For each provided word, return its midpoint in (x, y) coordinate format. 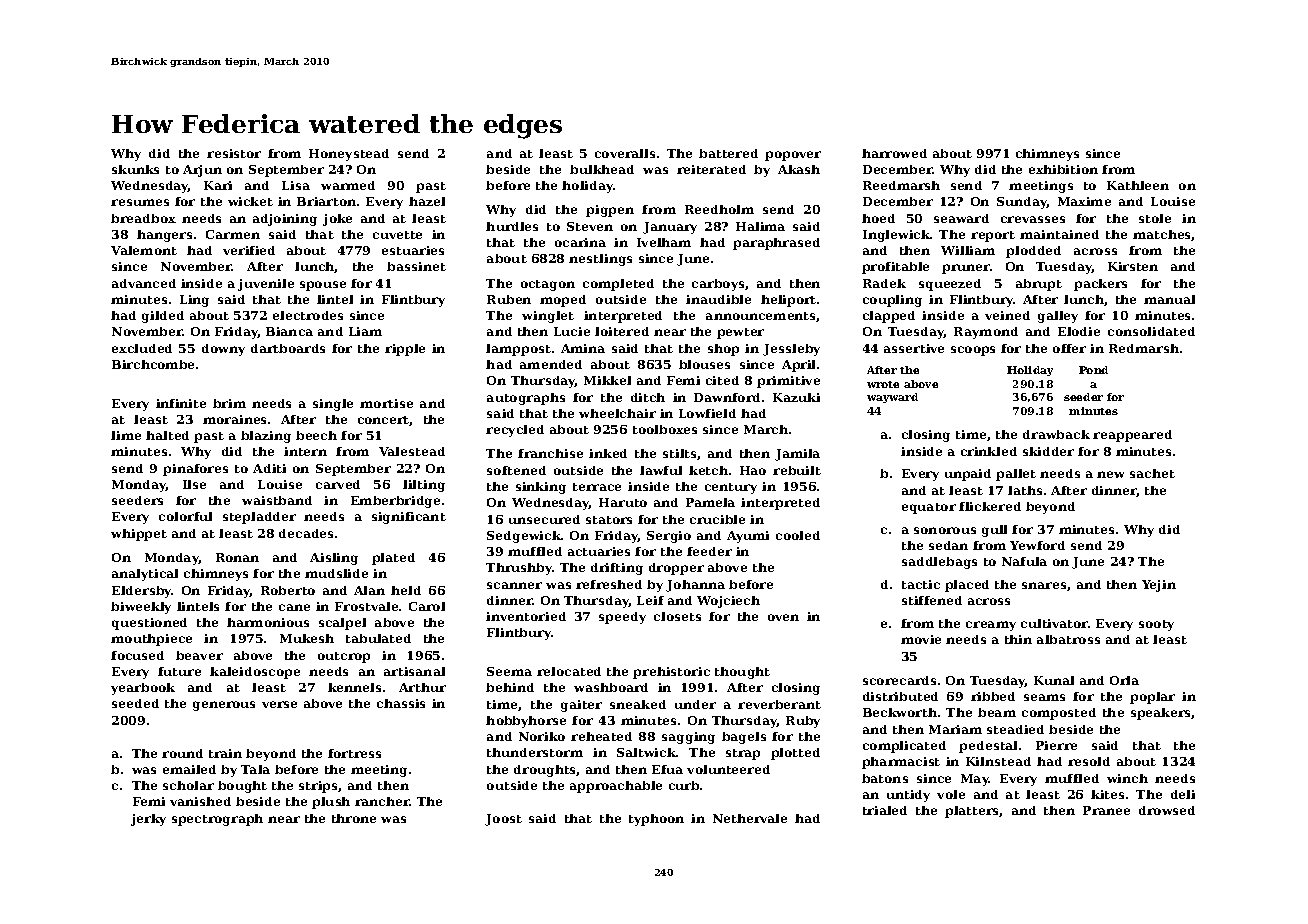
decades (306, 533)
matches (1162, 235)
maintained (1059, 234)
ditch (648, 397)
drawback (1056, 434)
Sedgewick (524, 537)
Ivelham (664, 242)
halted (167, 435)
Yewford (1037, 545)
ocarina (580, 242)
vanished (200, 801)
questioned (149, 624)
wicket (250, 201)
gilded (163, 317)
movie (921, 639)
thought (742, 673)
